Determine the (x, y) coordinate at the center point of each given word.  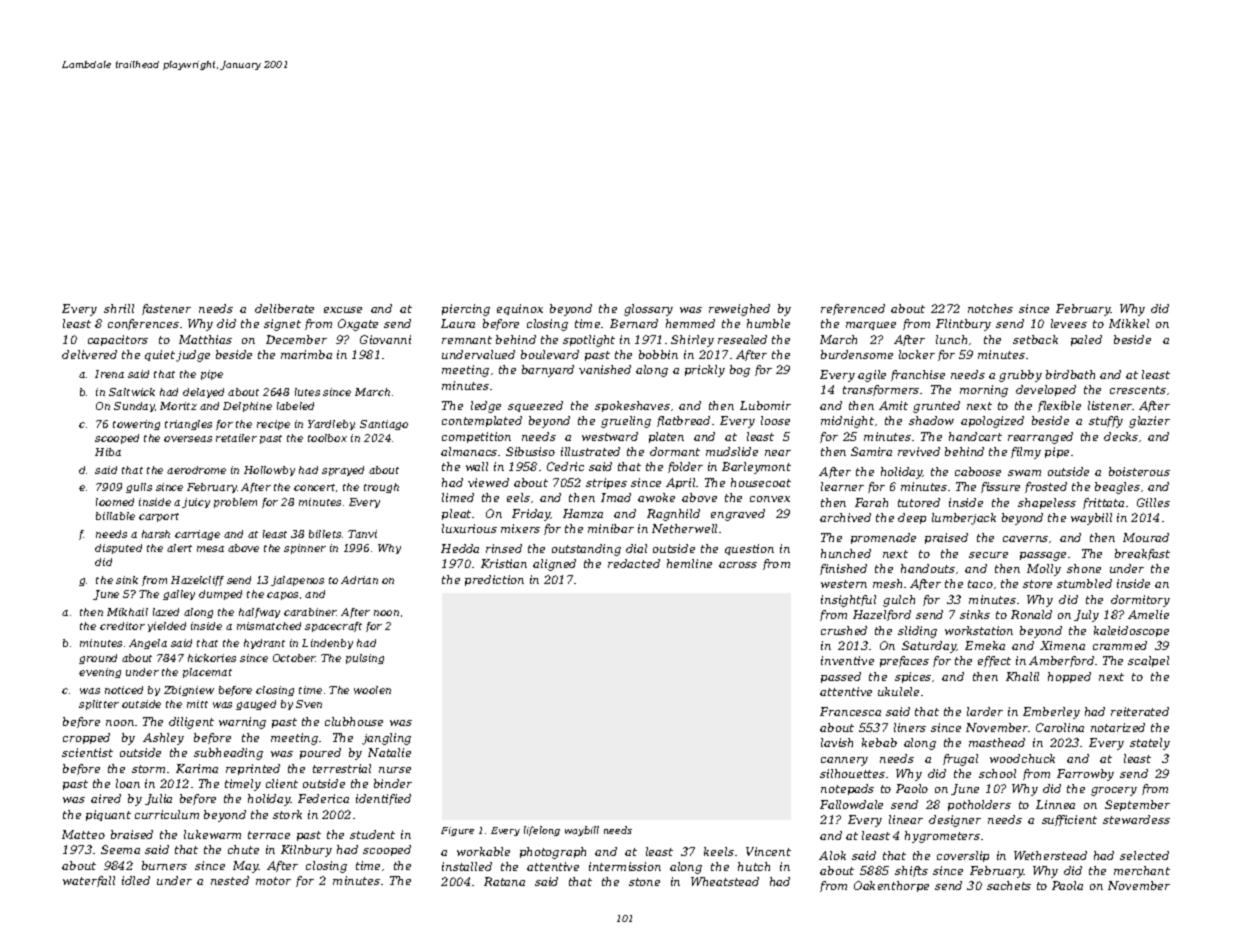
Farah (871, 502)
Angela (148, 644)
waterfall (89, 881)
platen (666, 437)
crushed (844, 630)
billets (325, 534)
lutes (307, 392)
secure (988, 555)
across (738, 565)
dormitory (1140, 601)
